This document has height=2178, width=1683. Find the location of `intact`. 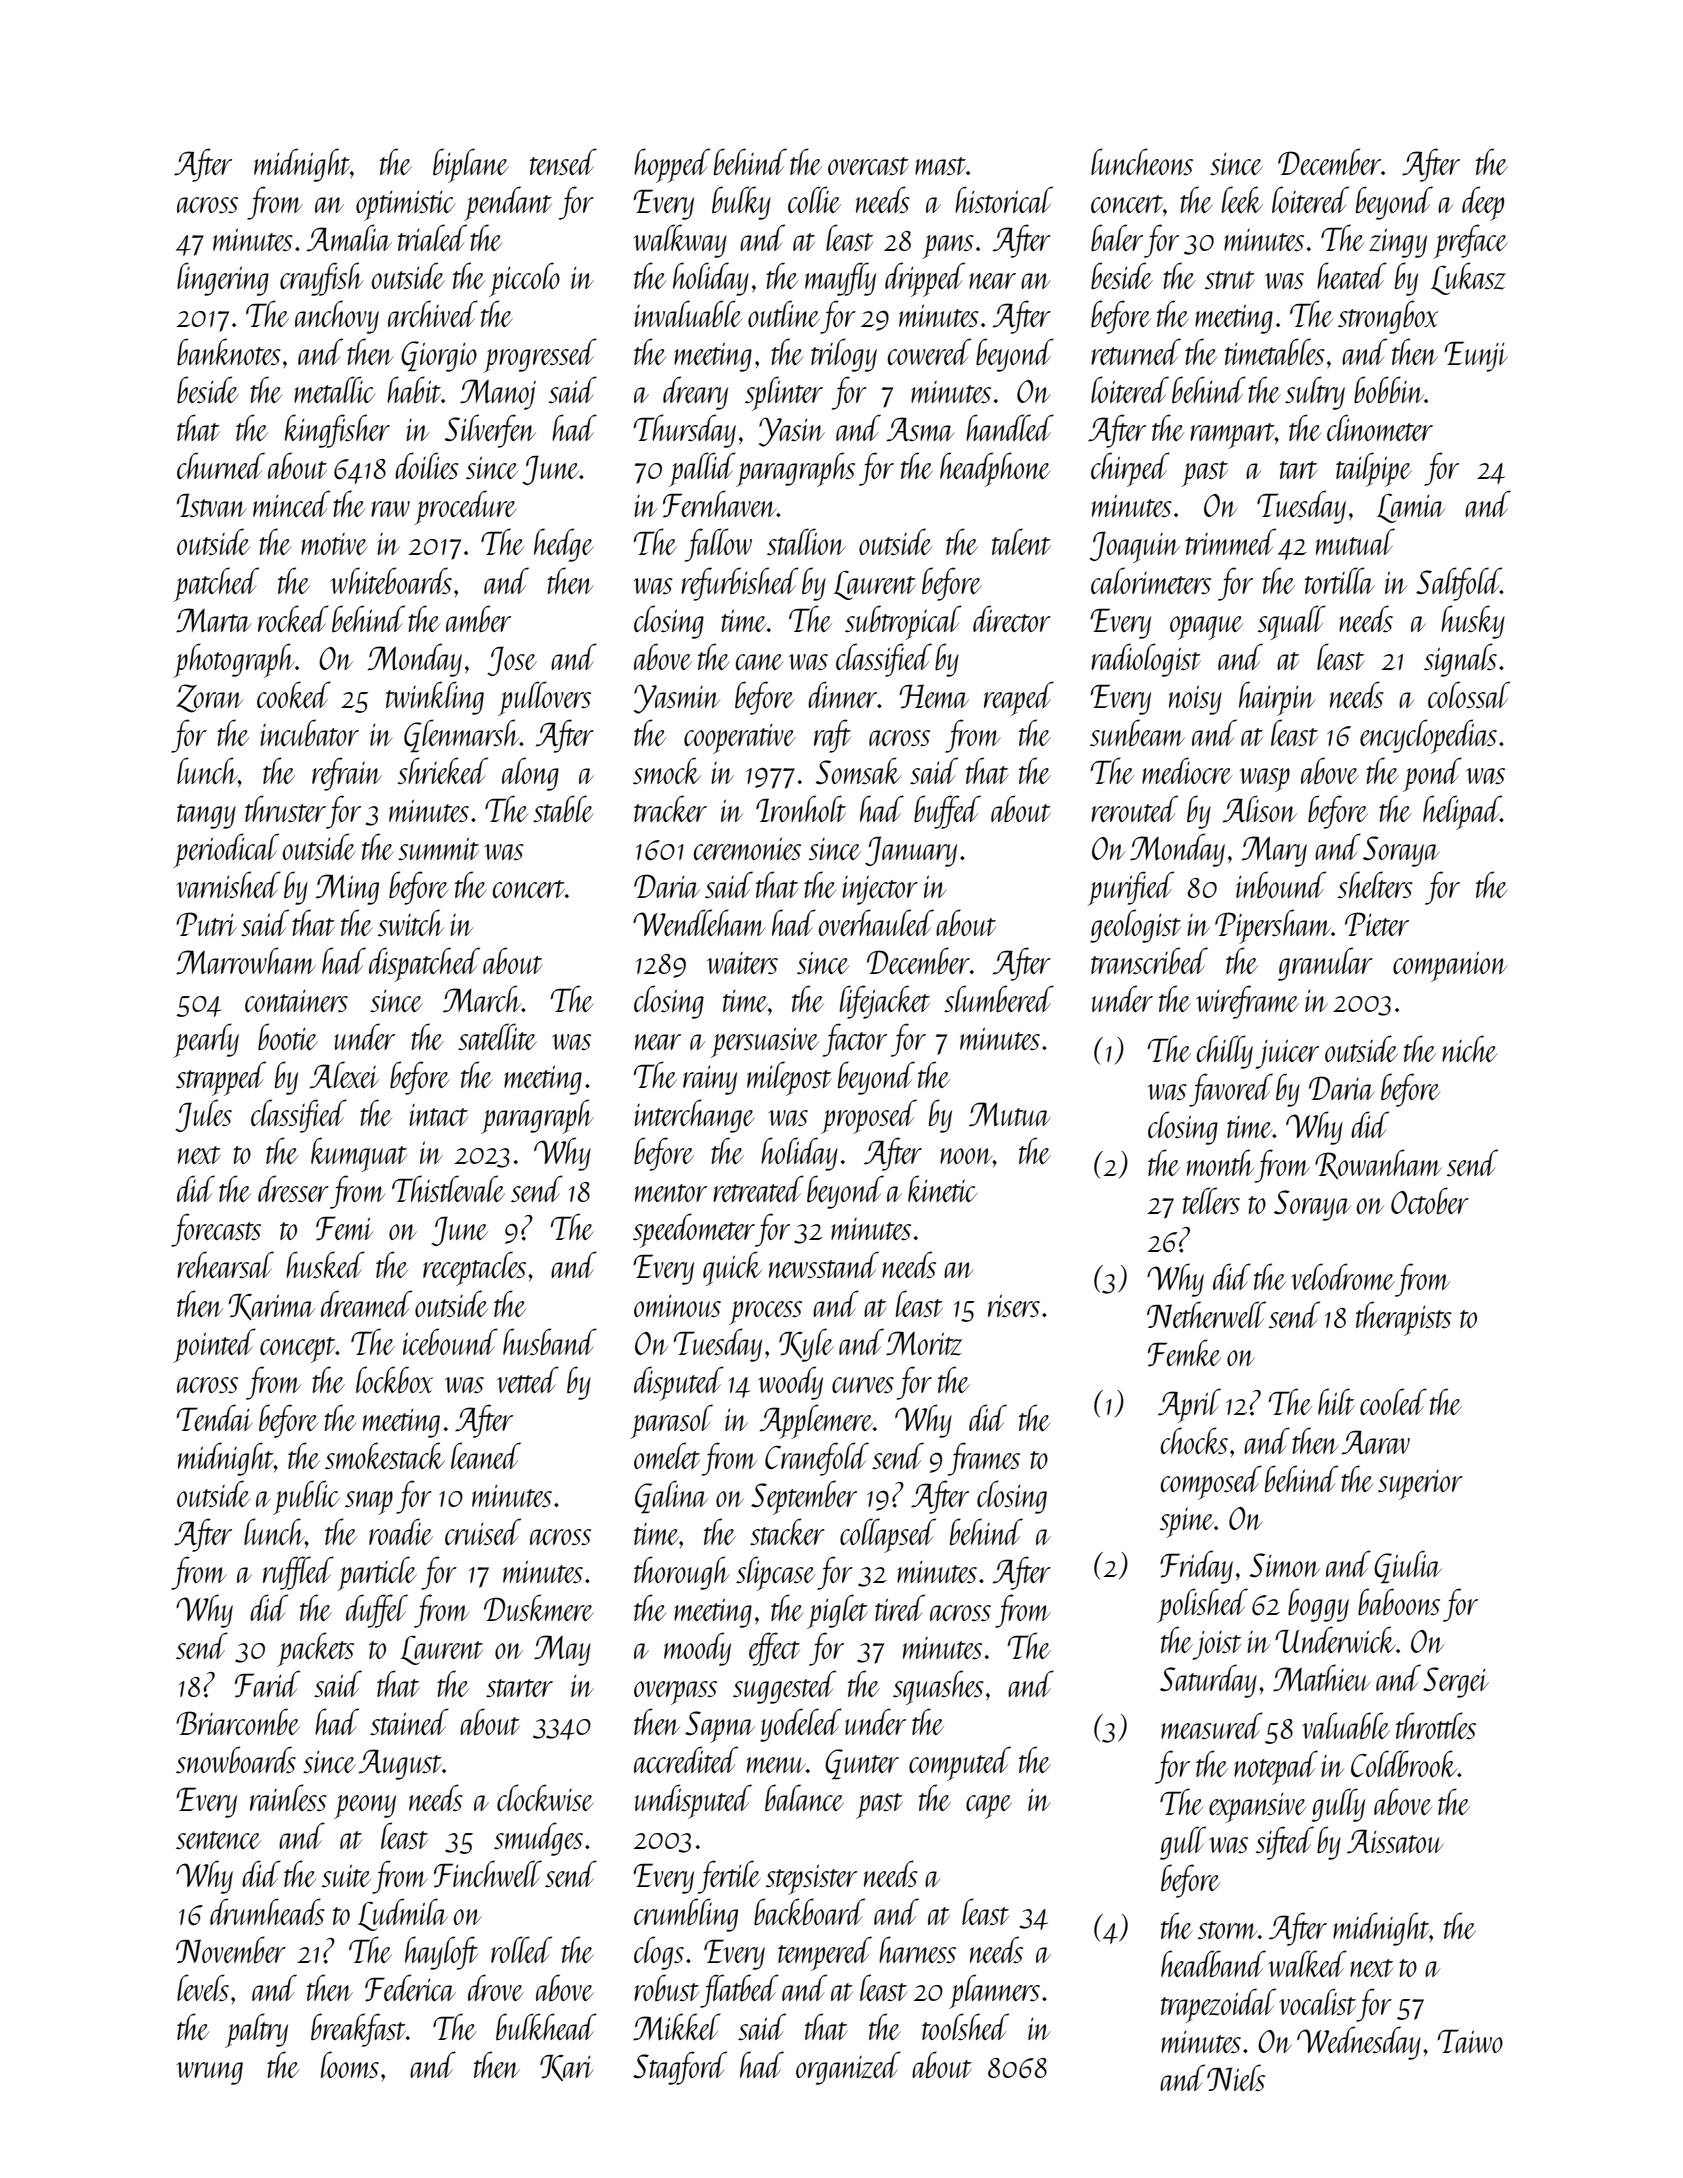

intact is located at coordinates (439, 1115).
